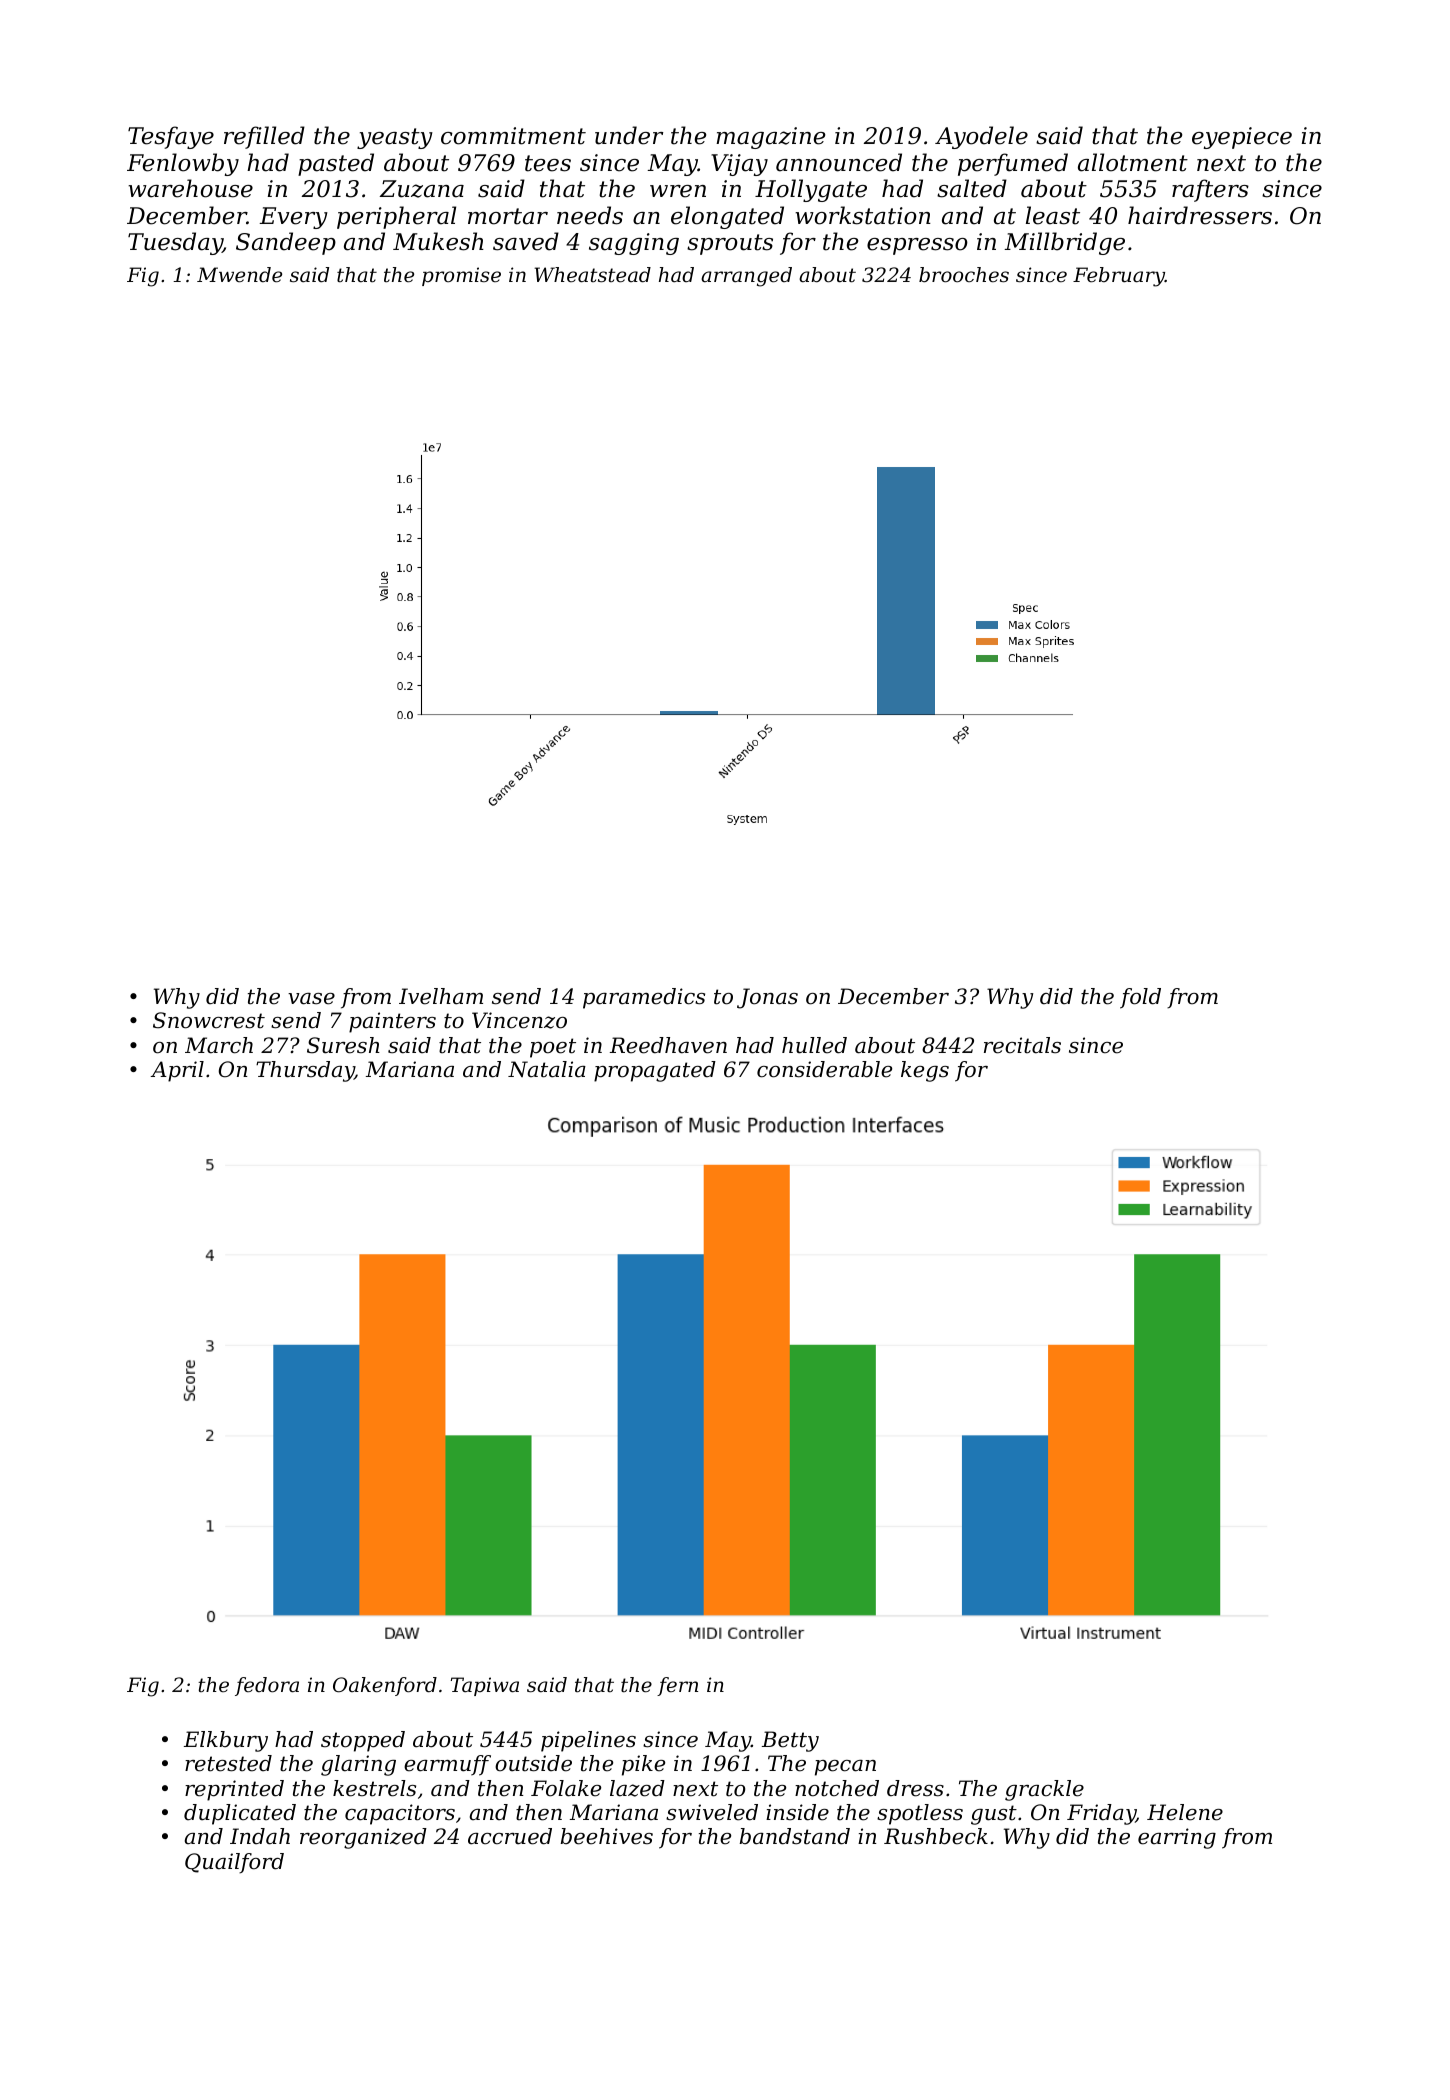 This screenshot has width=1450, height=2100. What do you see at coordinates (1022, 1045) in the screenshot?
I see `recitals` at bounding box center [1022, 1045].
